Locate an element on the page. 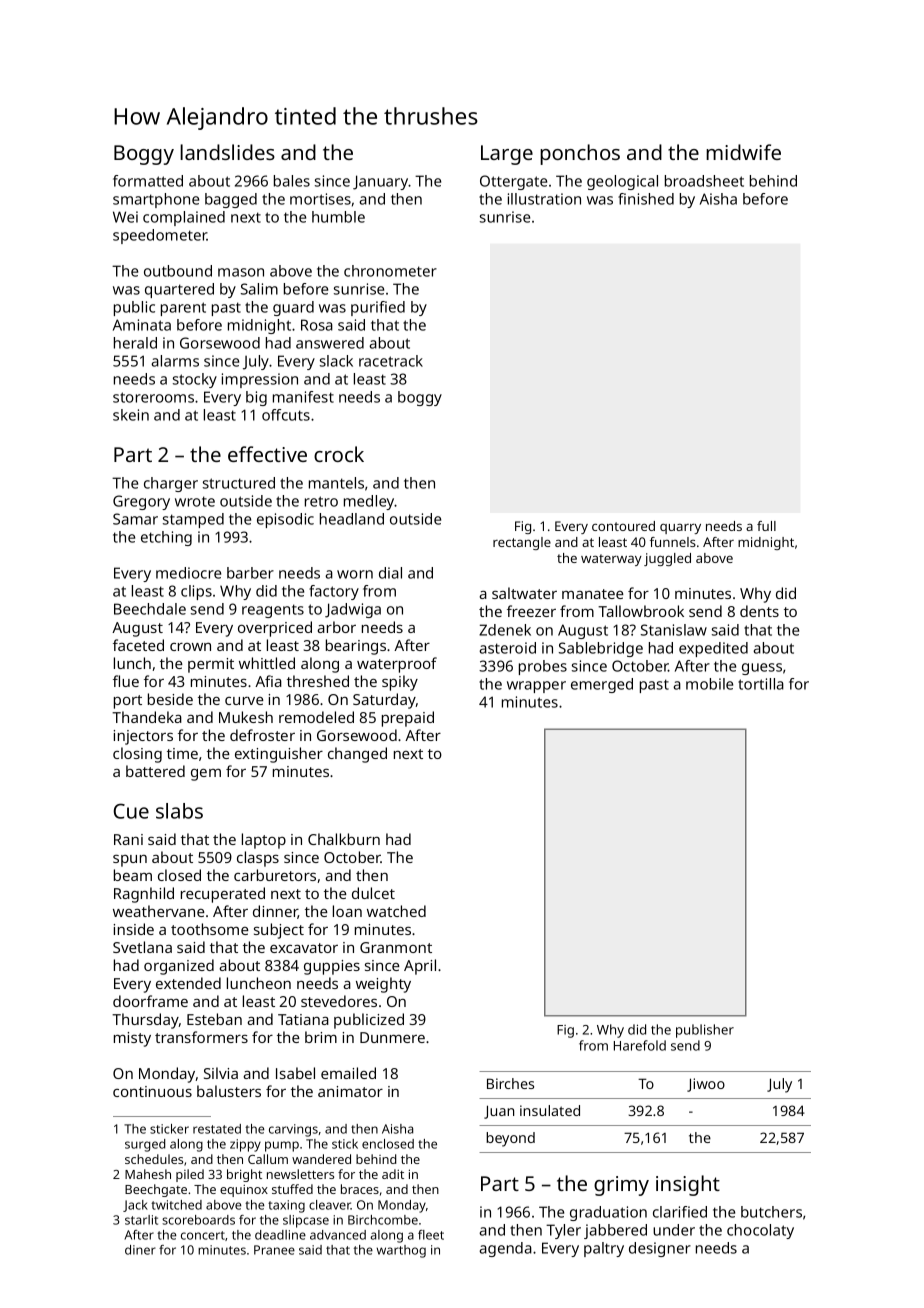 The image size is (924, 1308). midwife is located at coordinates (743, 152).
